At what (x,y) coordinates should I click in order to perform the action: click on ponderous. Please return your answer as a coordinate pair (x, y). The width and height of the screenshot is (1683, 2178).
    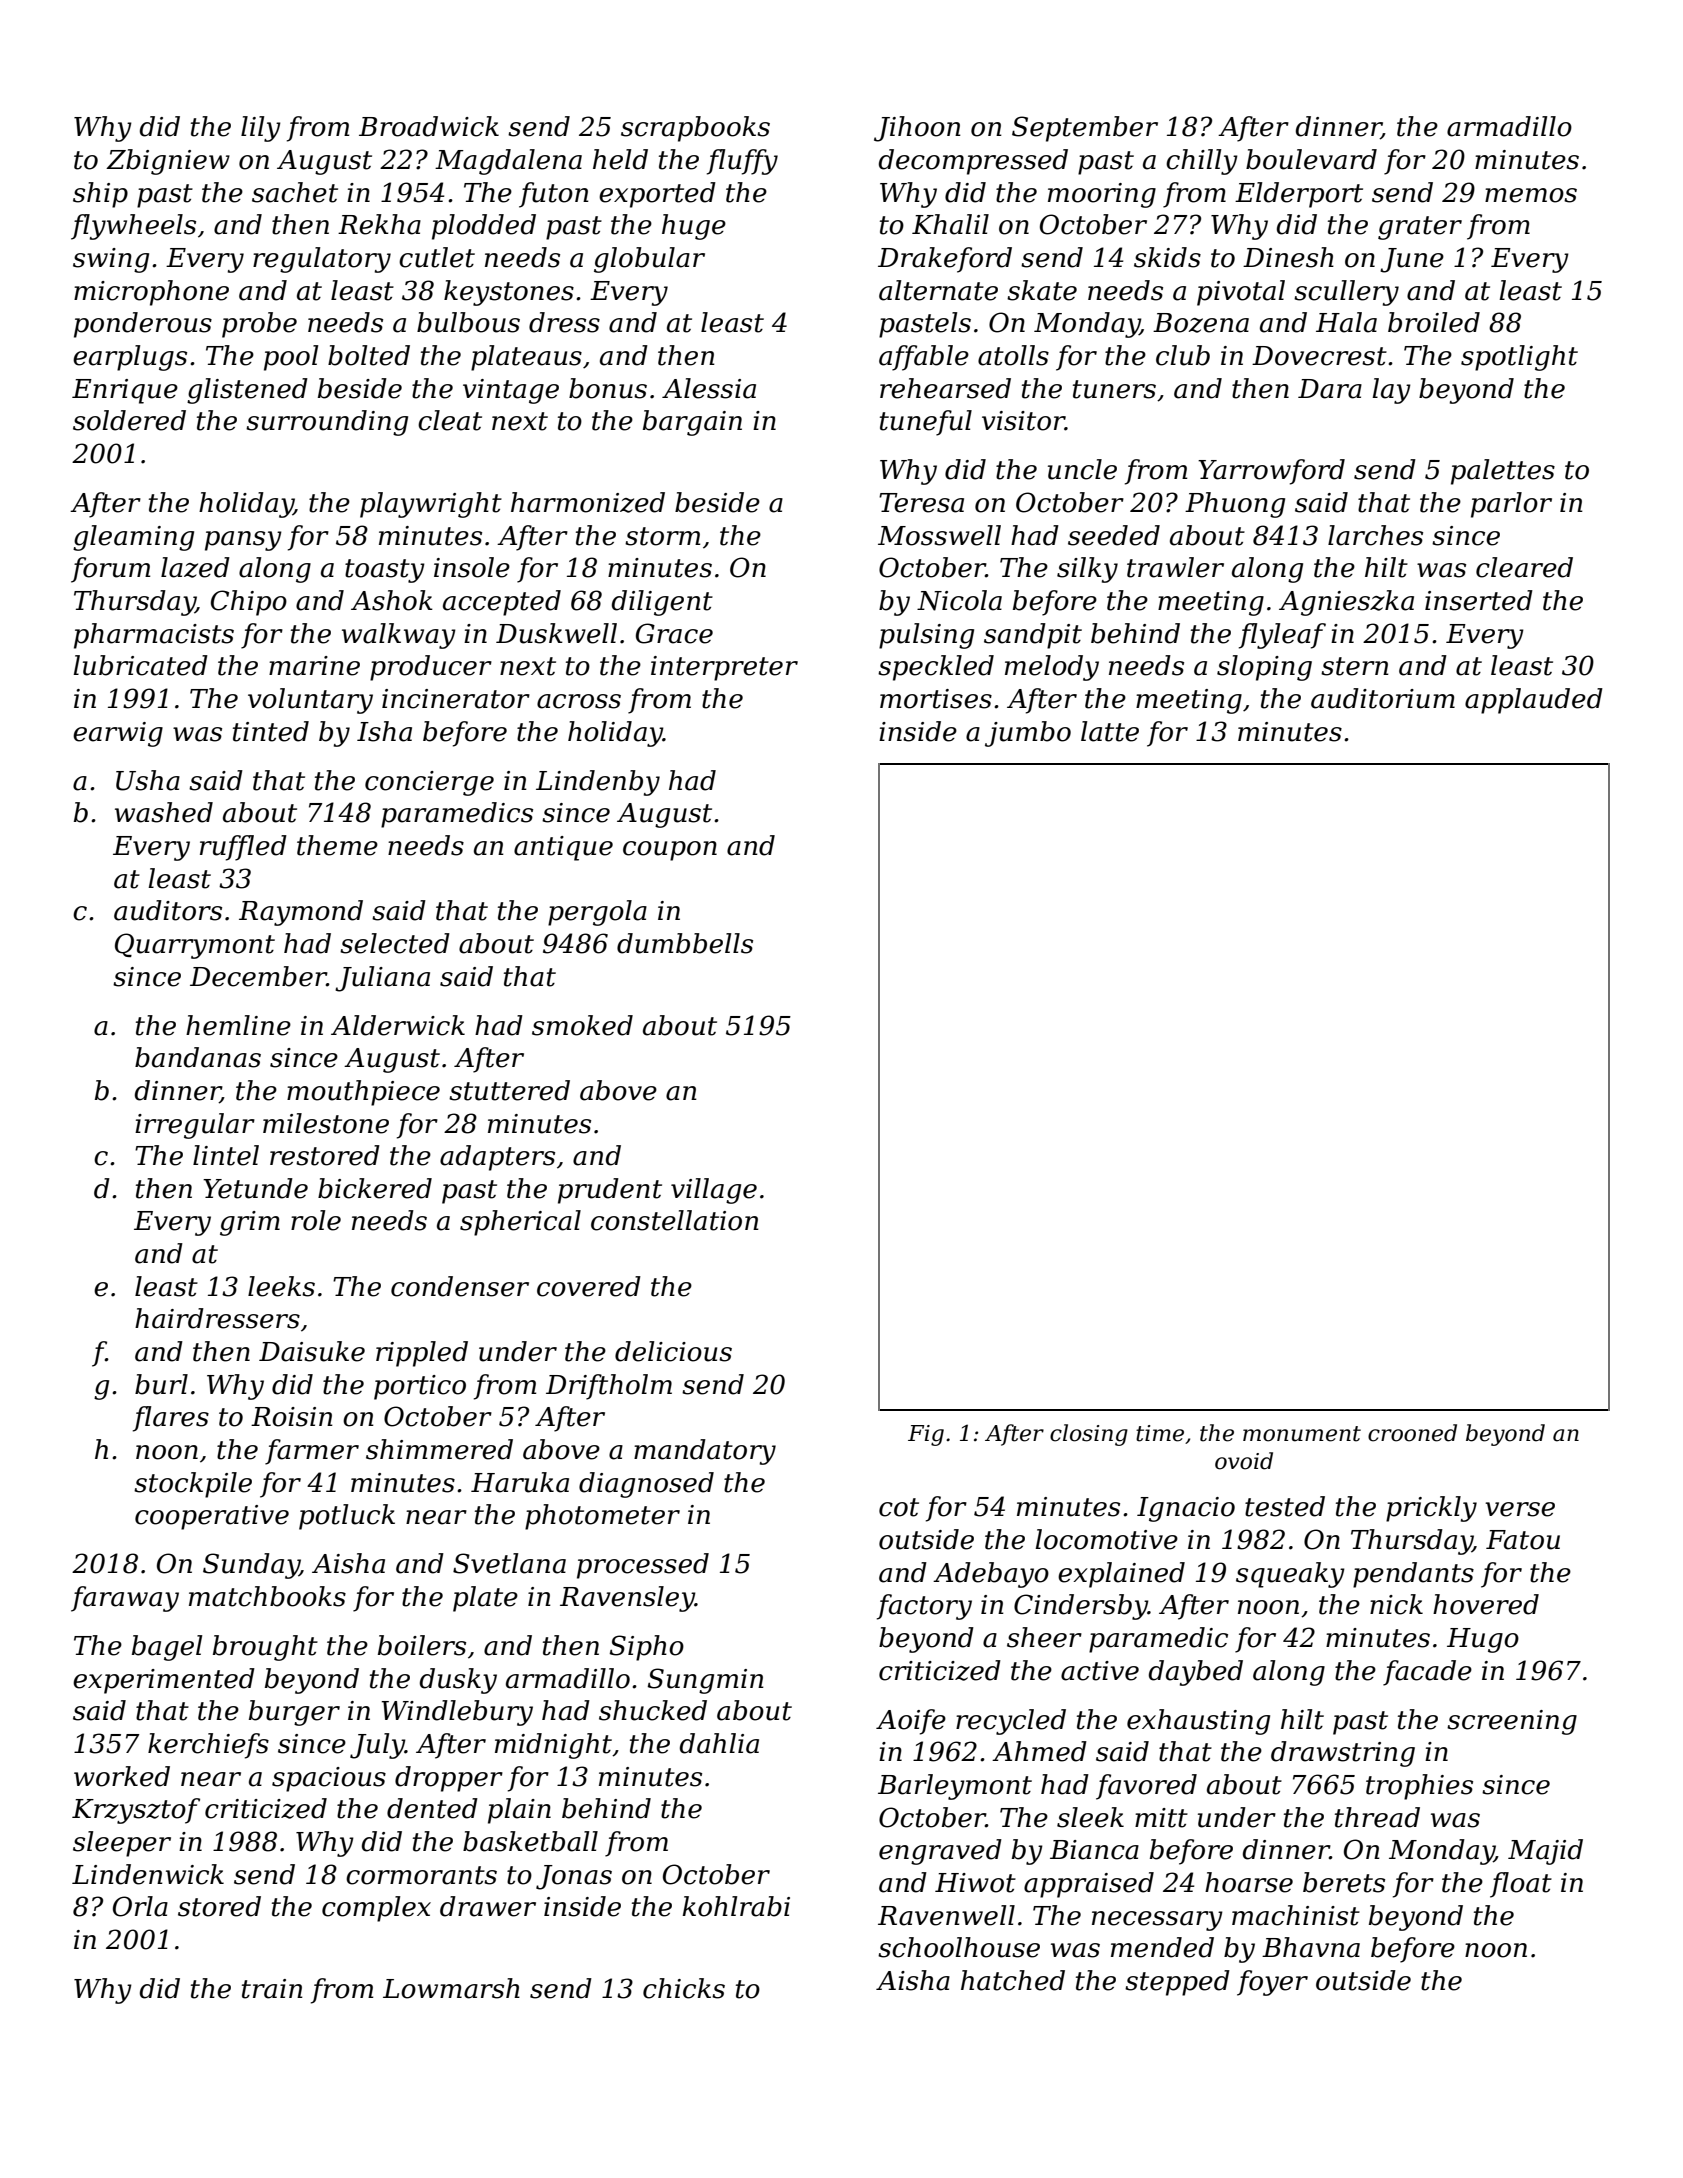
    Looking at the image, I should click on (143, 325).
